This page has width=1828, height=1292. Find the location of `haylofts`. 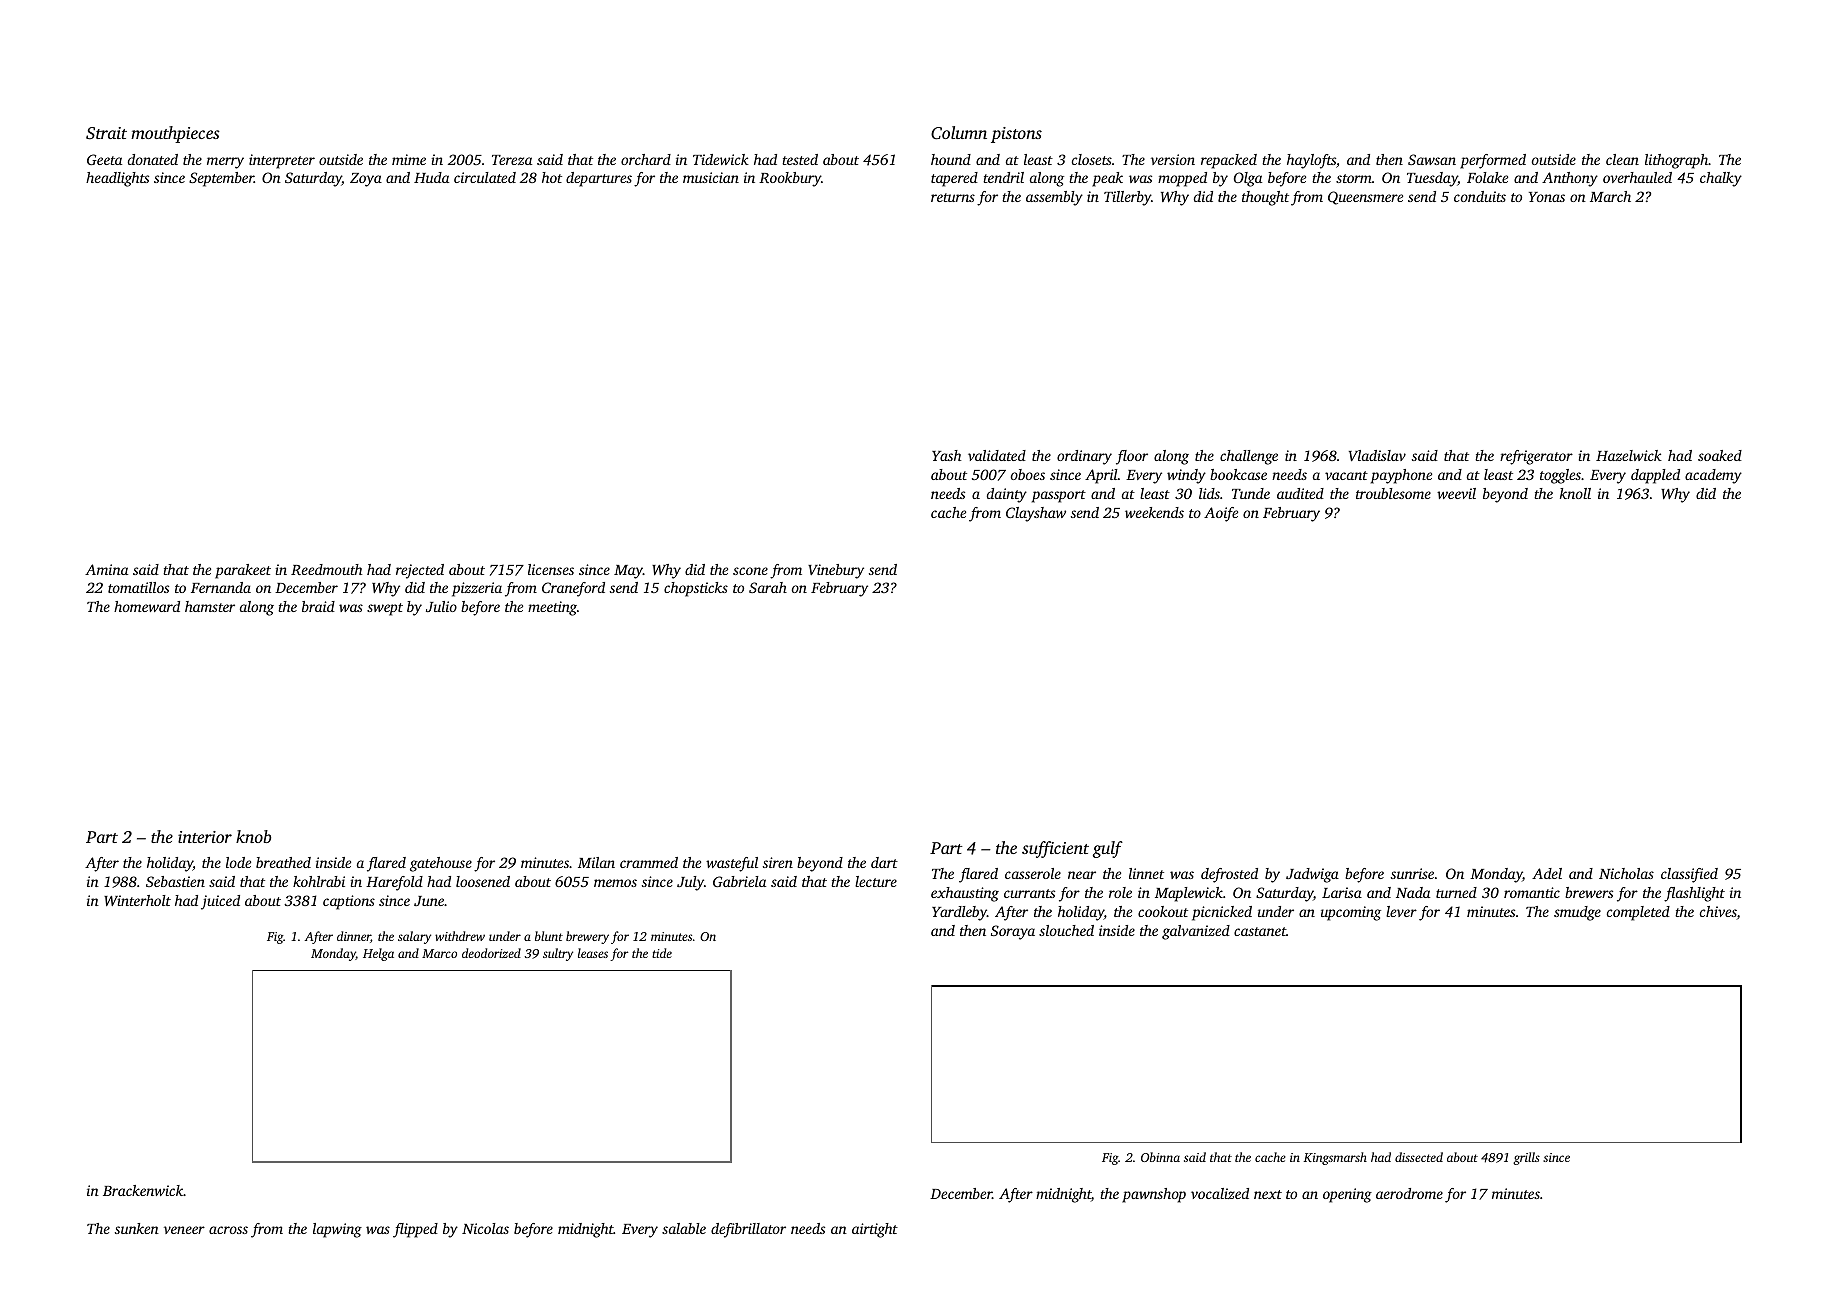

haylofts is located at coordinates (1311, 161).
